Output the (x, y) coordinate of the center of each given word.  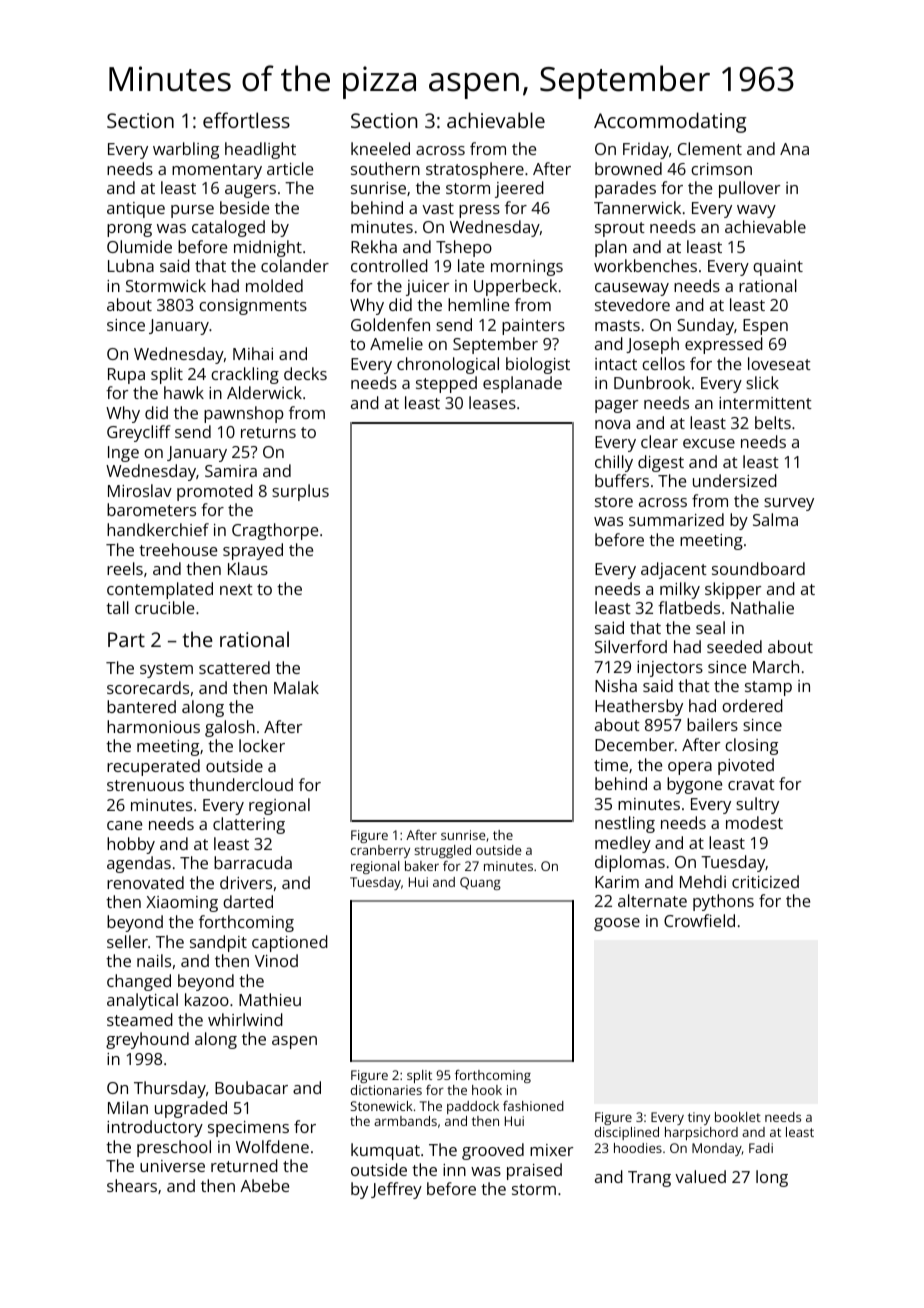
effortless (246, 120)
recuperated (153, 767)
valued (700, 1176)
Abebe (264, 1185)
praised (534, 1171)
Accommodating (670, 122)
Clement (710, 148)
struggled (442, 851)
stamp (768, 688)
